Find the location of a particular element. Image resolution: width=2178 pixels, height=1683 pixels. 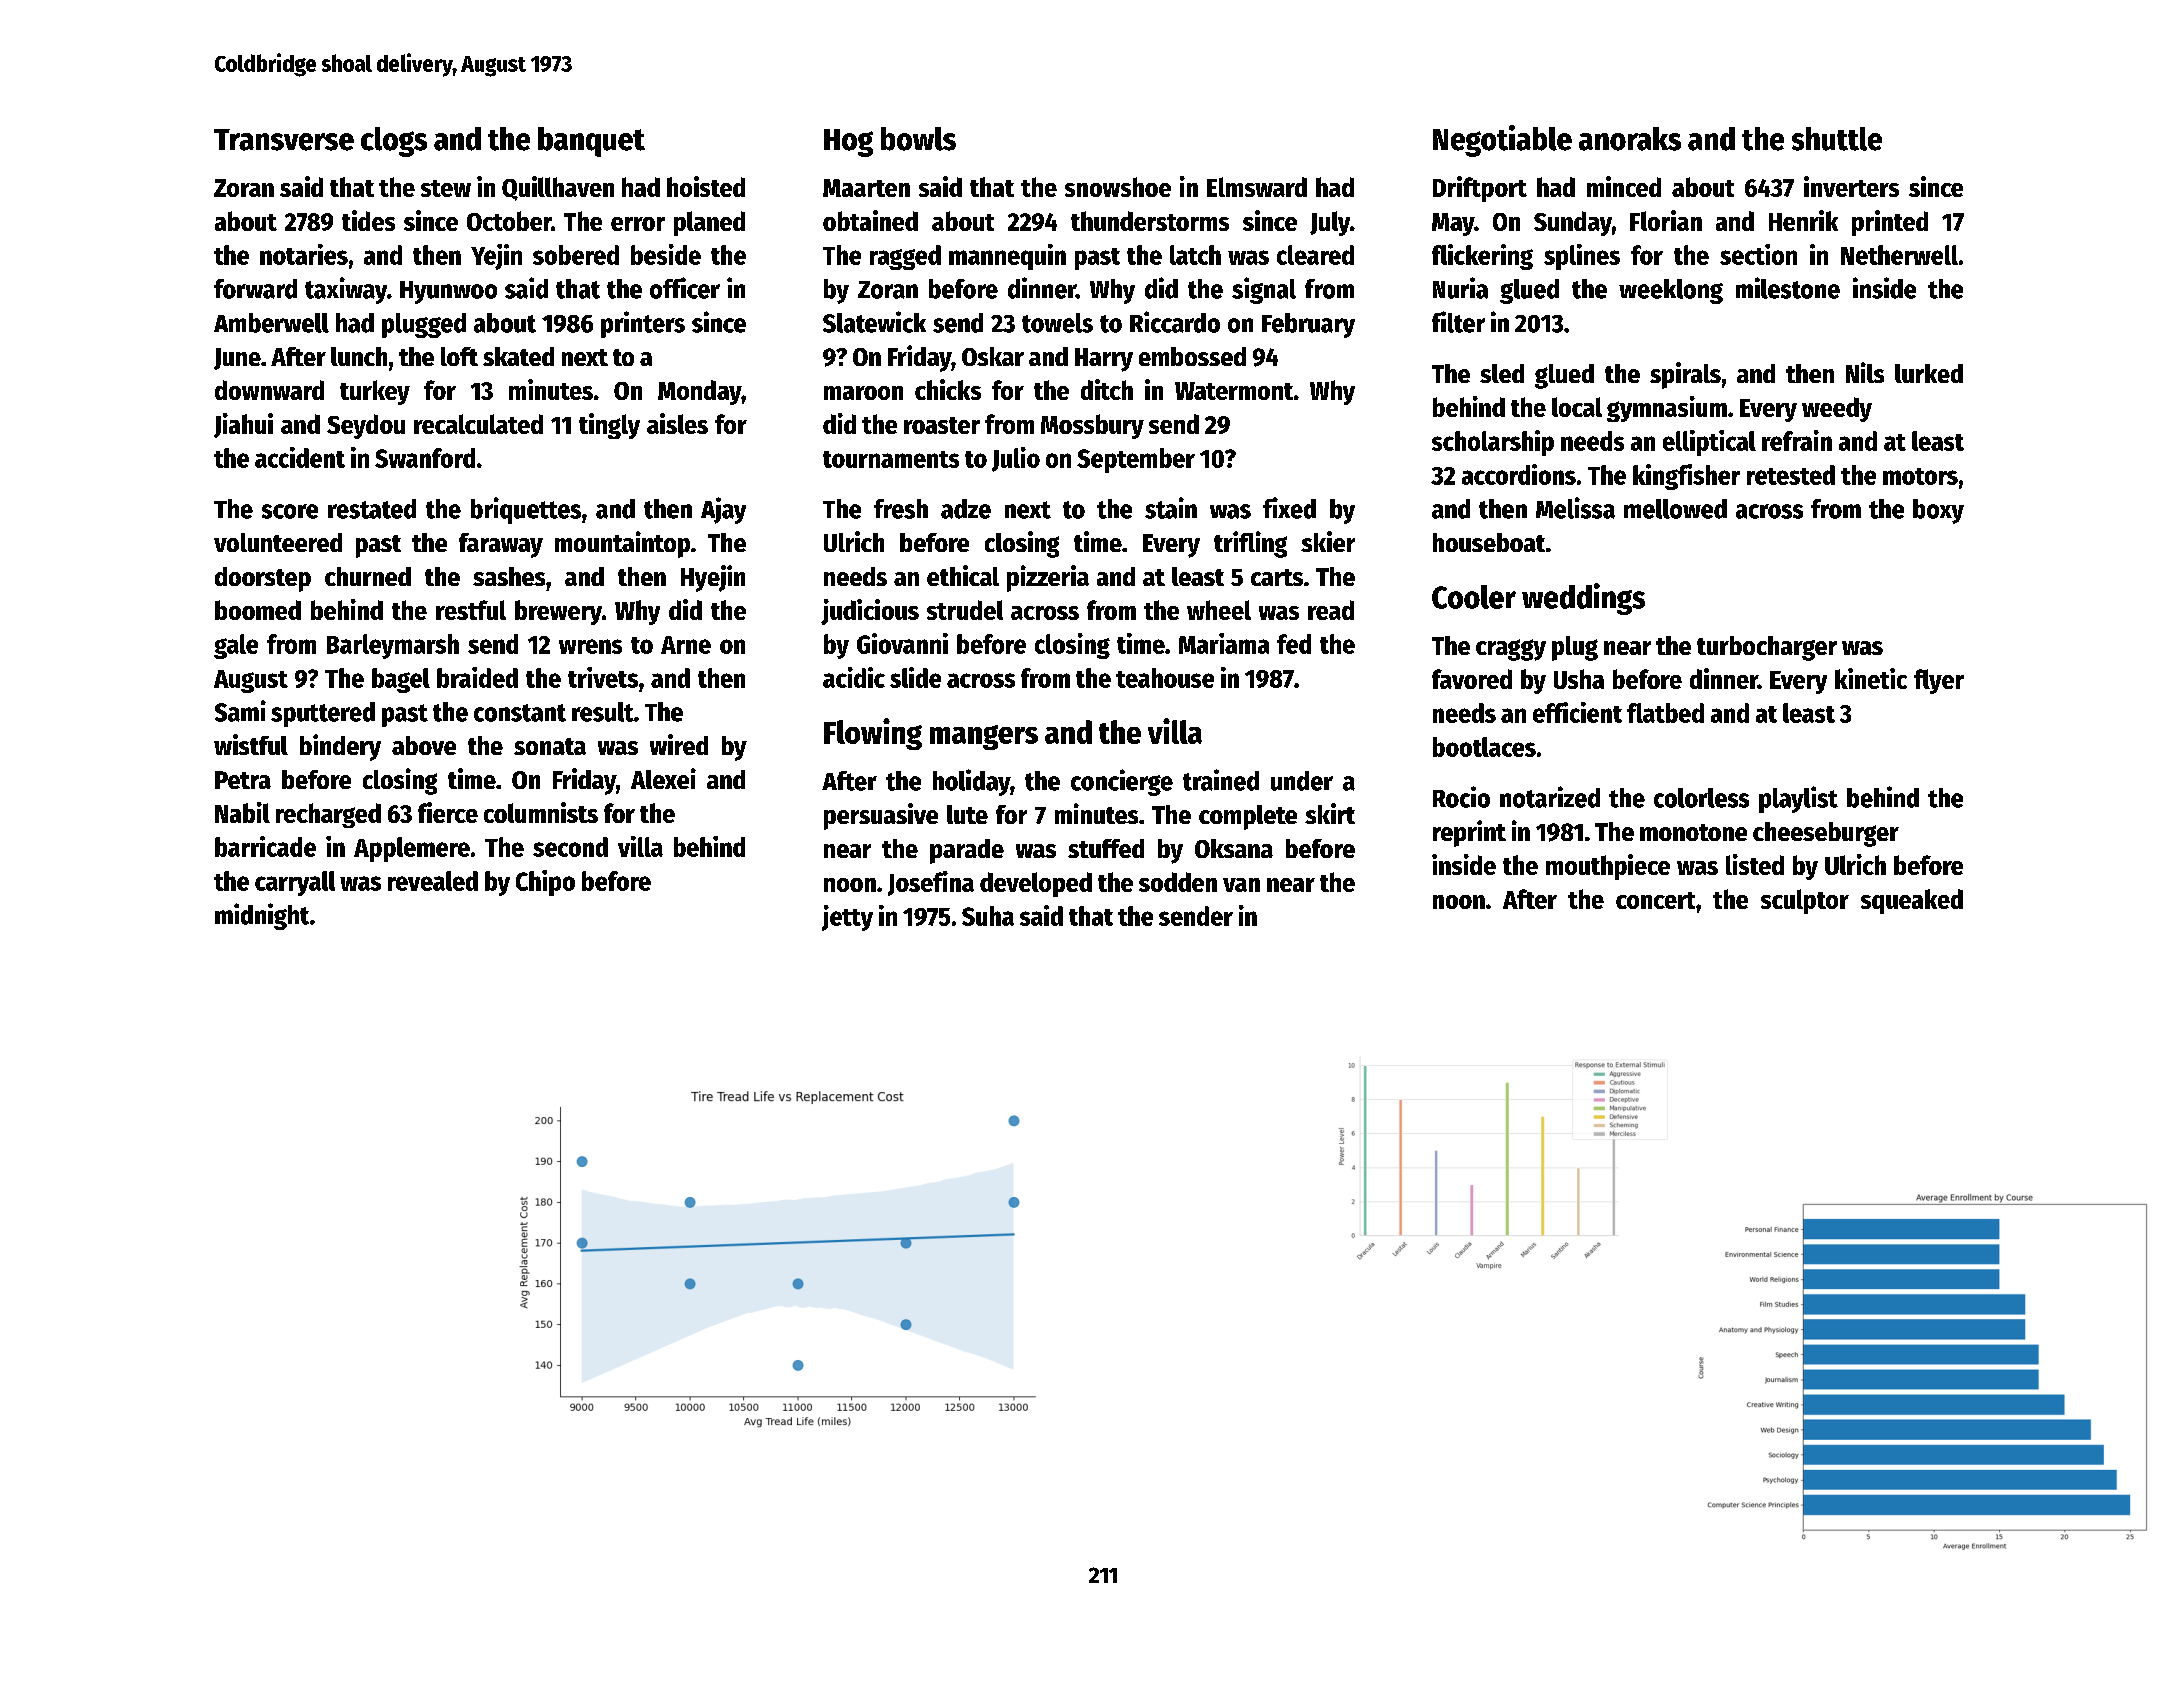

holiday is located at coordinates (971, 782).
